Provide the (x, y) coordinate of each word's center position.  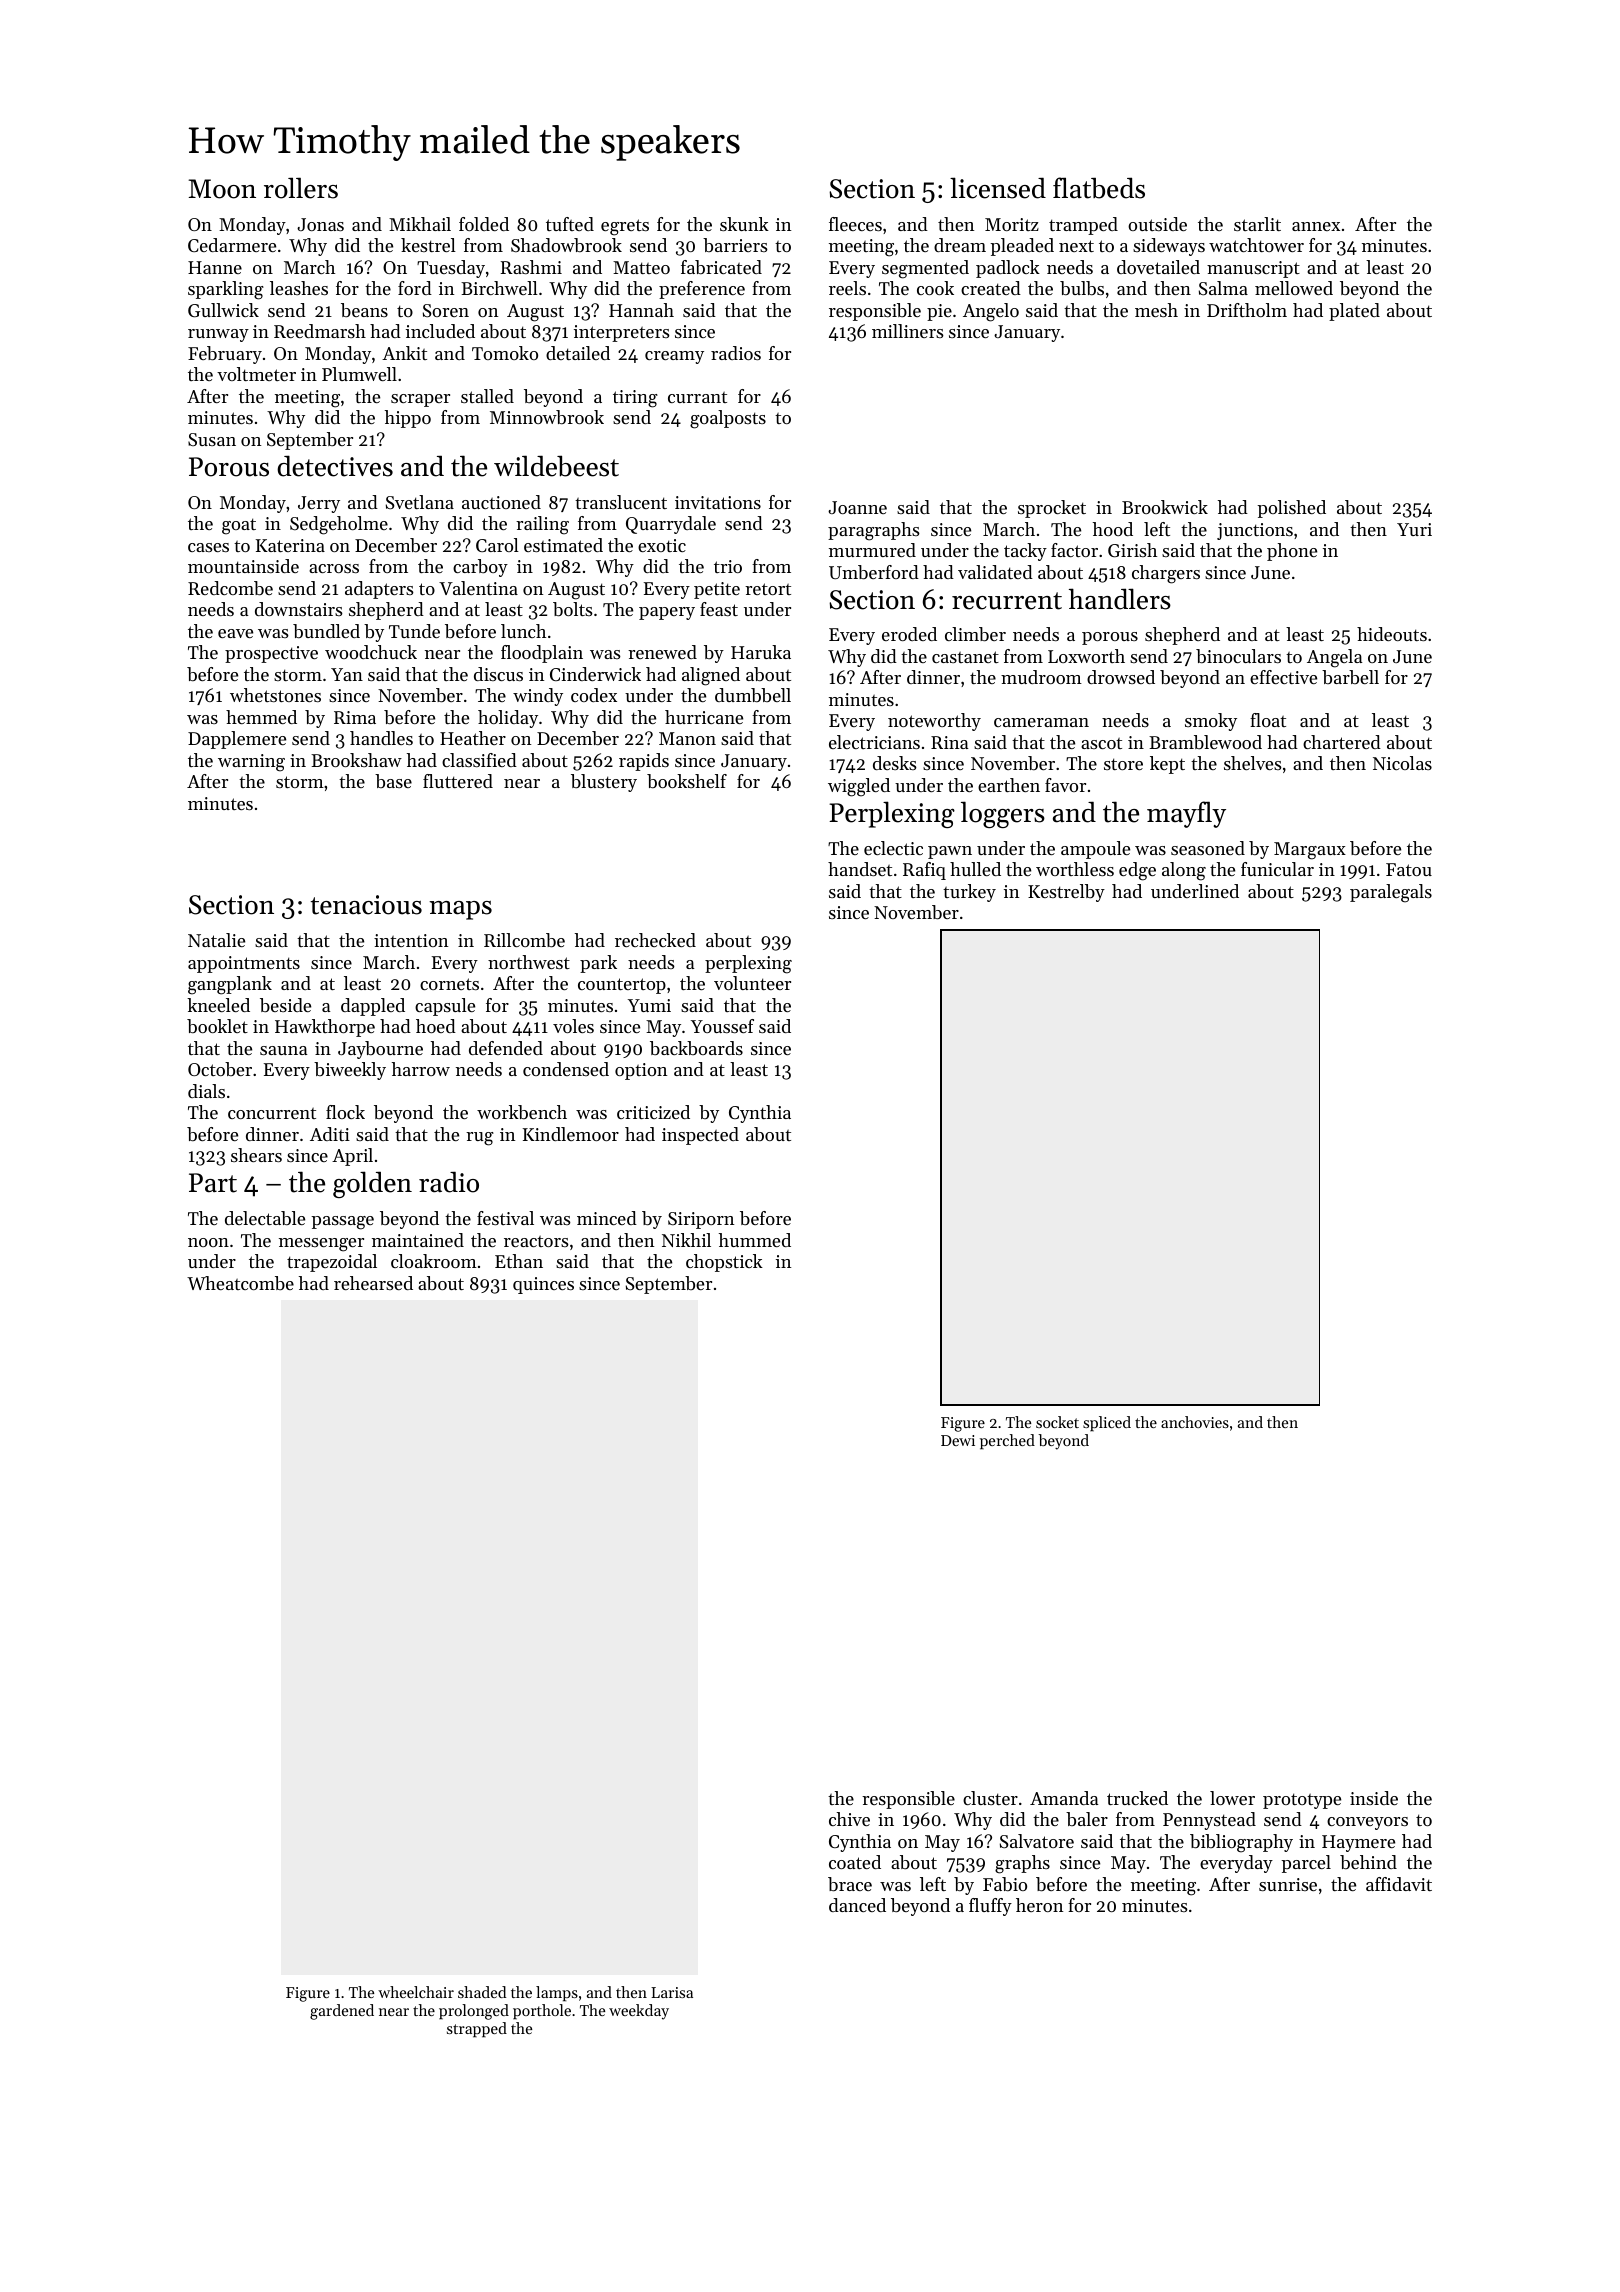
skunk (744, 224)
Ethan (519, 1261)
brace (850, 1884)
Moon (222, 189)
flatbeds (1099, 188)
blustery (604, 783)
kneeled (218, 1005)
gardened (342, 2012)
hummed (755, 1240)
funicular (1277, 869)
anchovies (1195, 1422)
